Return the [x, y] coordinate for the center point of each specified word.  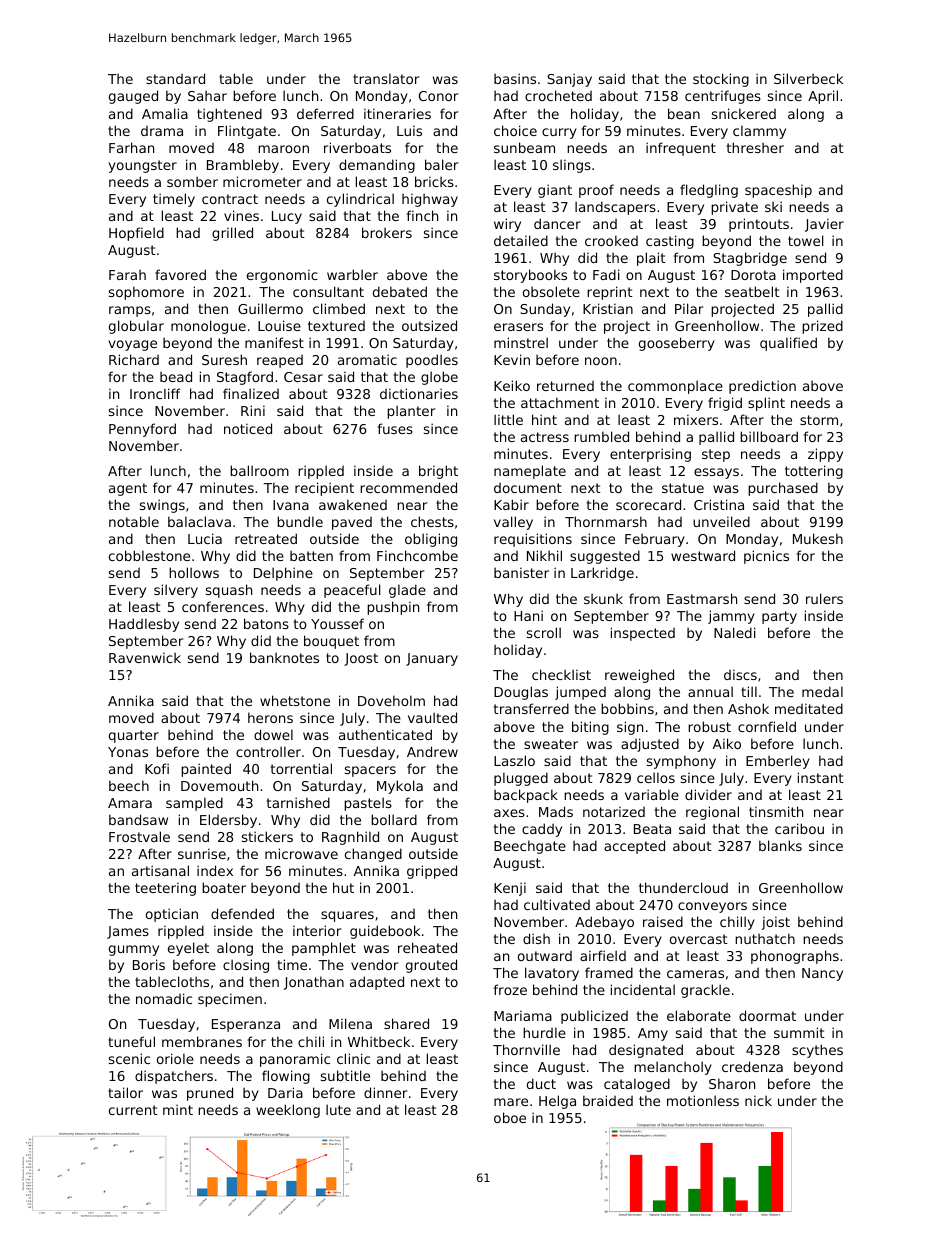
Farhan [131, 147]
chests [432, 521]
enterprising [650, 455]
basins [515, 78]
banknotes [284, 657]
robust [709, 726]
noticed [248, 428]
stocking [721, 80]
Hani [528, 615]
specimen [230, 1000]
